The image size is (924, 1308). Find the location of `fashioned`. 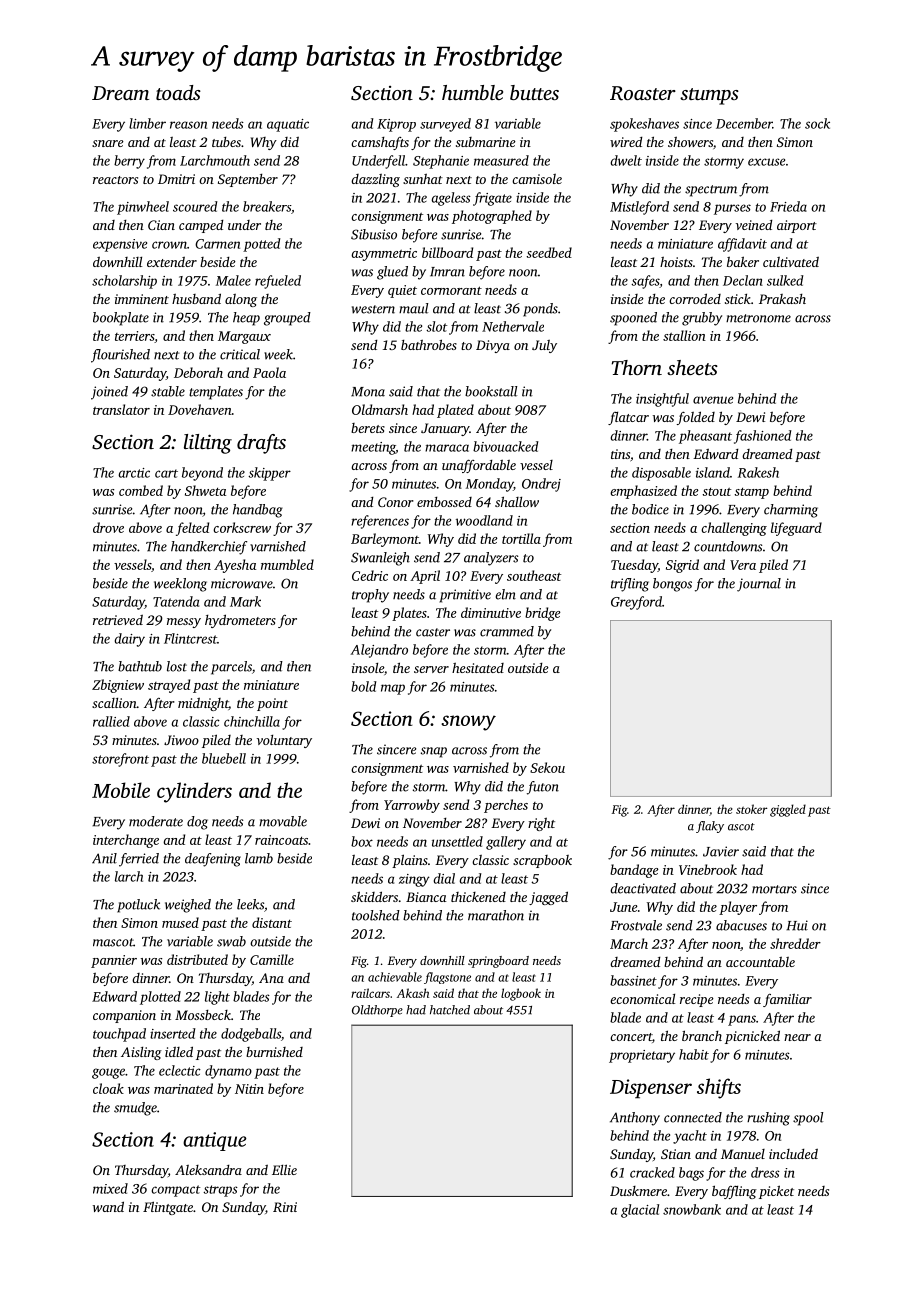

fashioned is located at coordinates (763, 437).
